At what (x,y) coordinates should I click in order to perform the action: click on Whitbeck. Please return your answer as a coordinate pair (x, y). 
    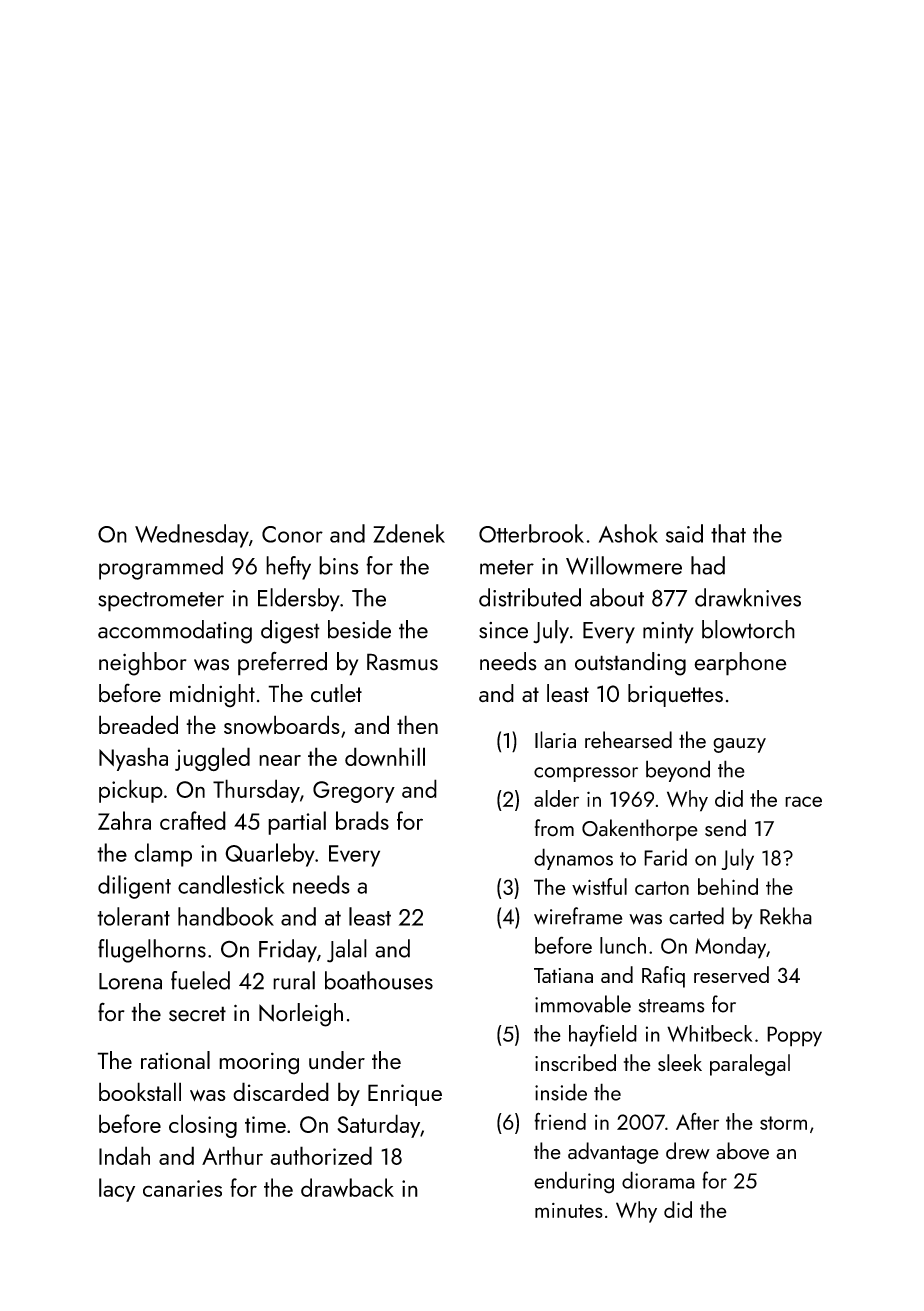
    Looking at the image, I should click on (709, 1033).
